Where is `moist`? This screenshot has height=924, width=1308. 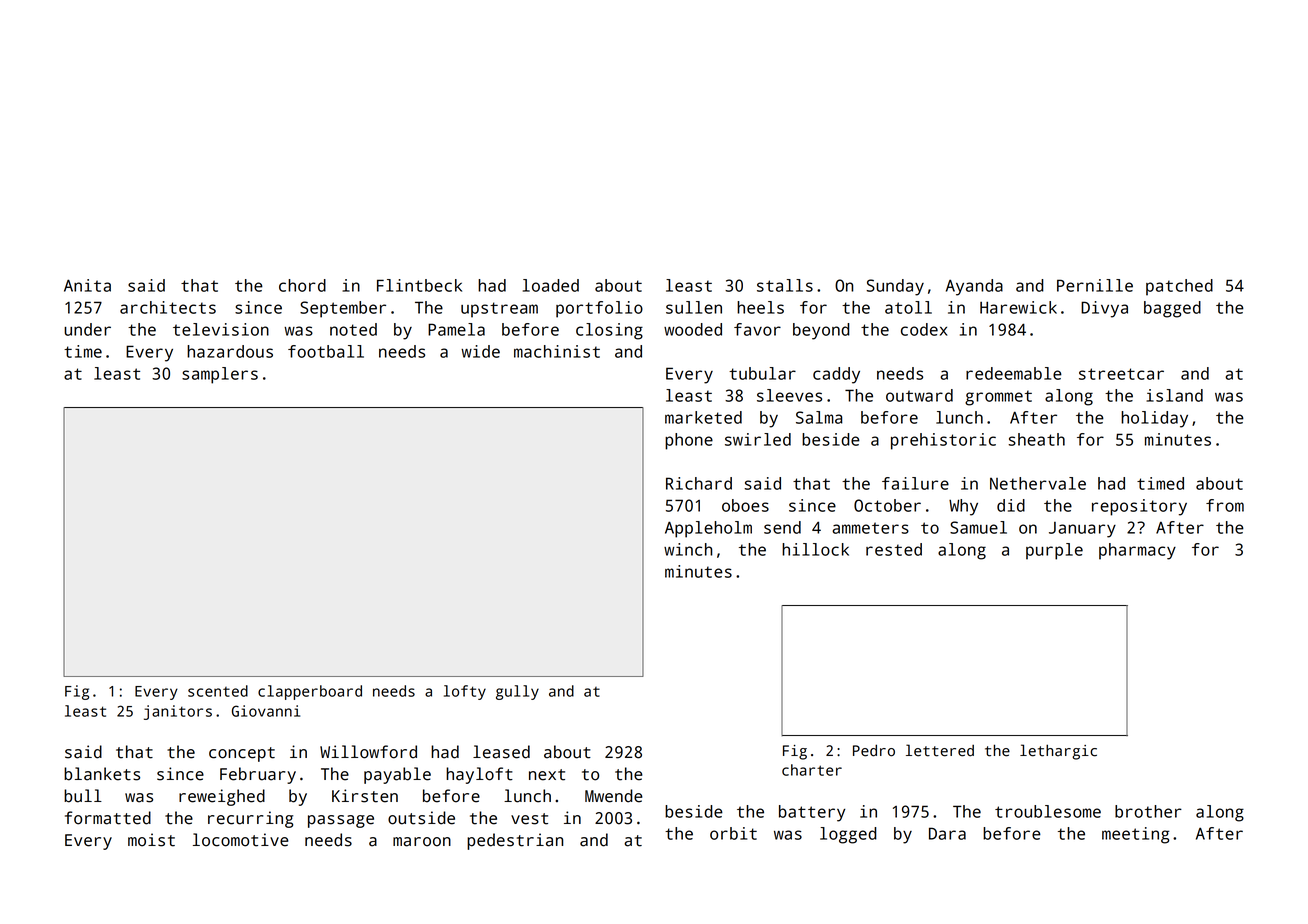
moist is located at coordinates (151, 840).
